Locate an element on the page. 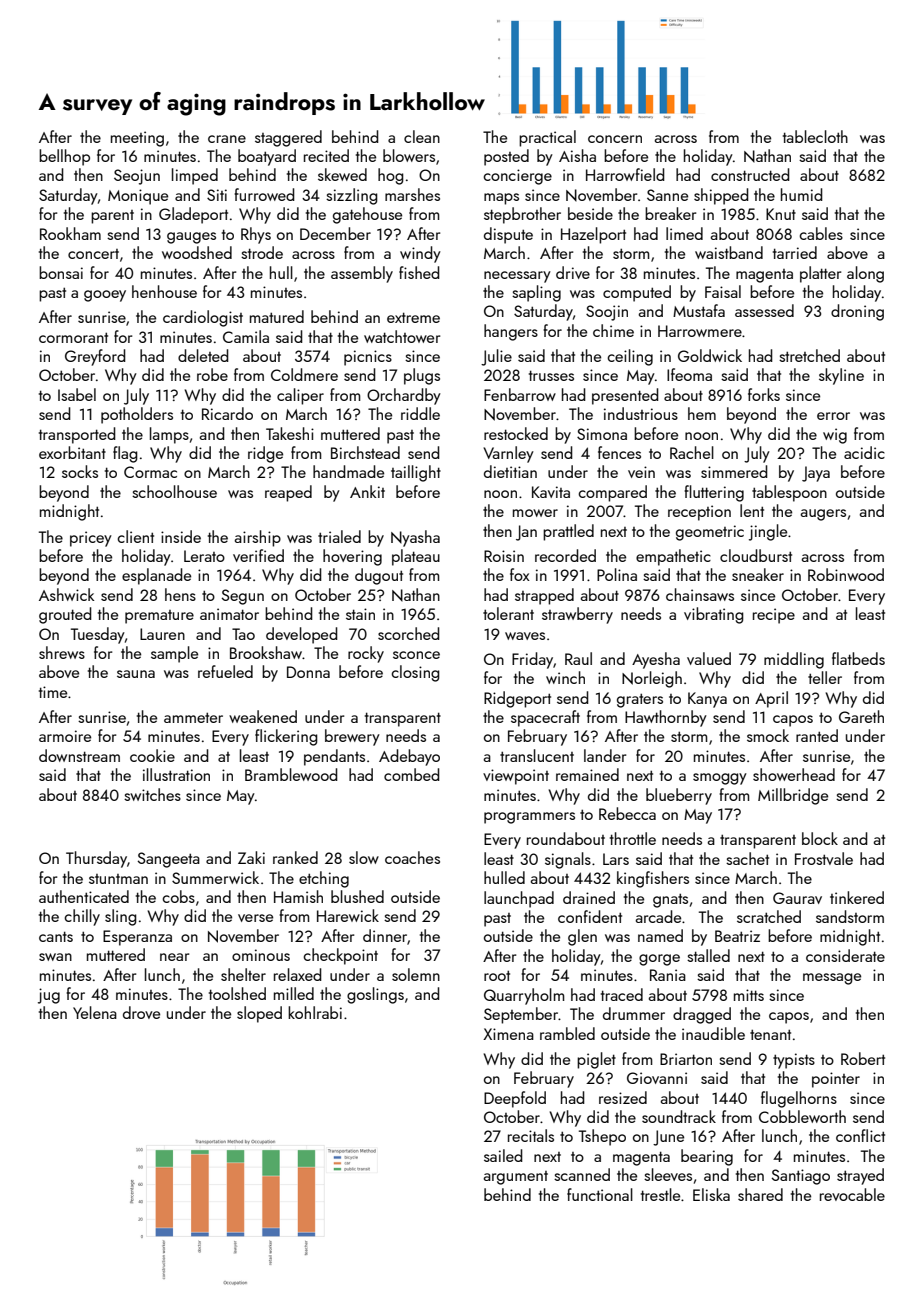 The width and height of the document is (924, 1308). tablecloth is located at coordinates (815, 136).
